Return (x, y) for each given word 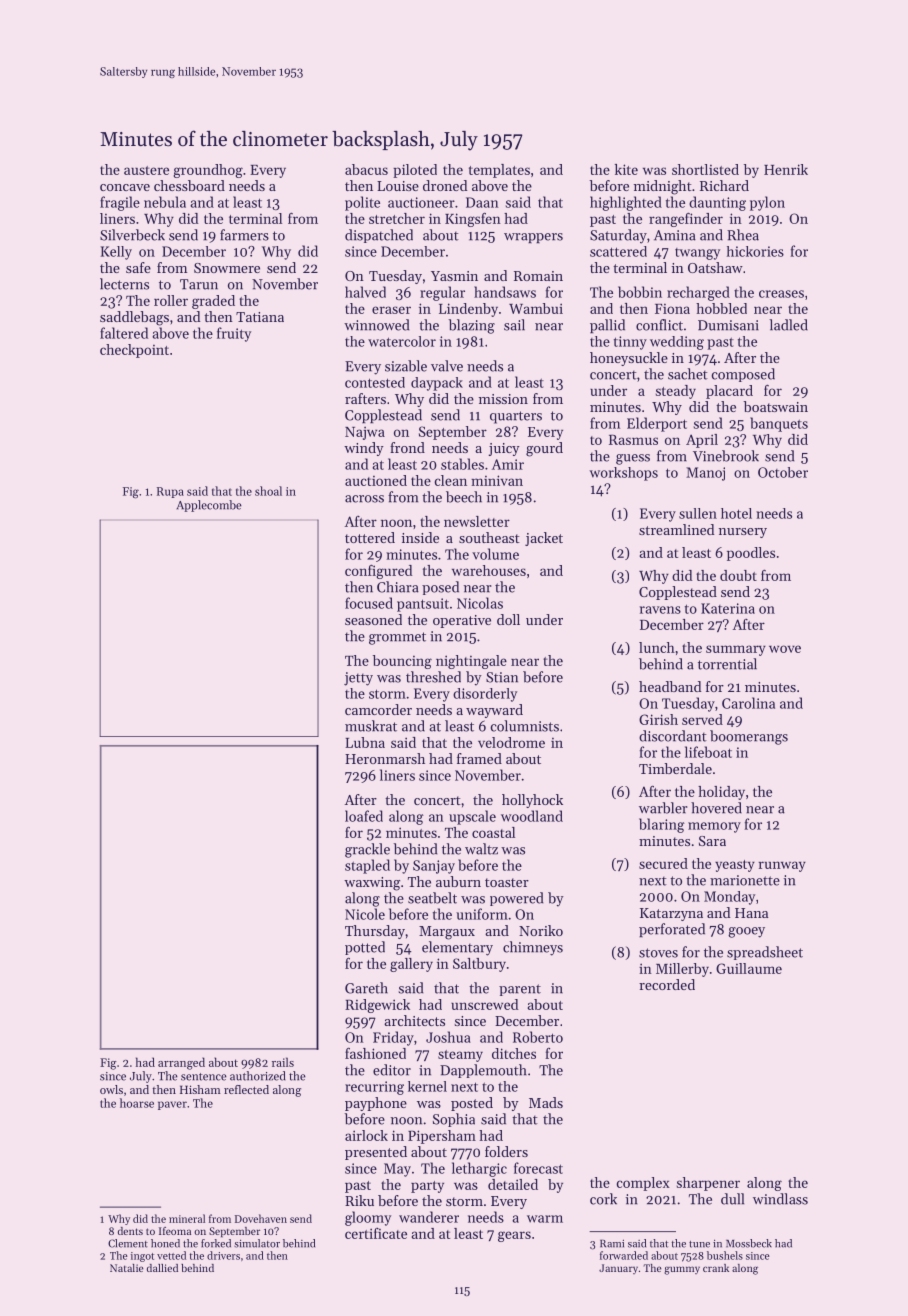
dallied (162, 1268)
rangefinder (686, 220)
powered (516, 899)
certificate (376, 1233)
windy (364, 449)
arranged (181, 1063)
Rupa (170, 492)
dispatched (379, 236)
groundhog (208, 171)
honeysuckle (629, 359)
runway (782, 866)
